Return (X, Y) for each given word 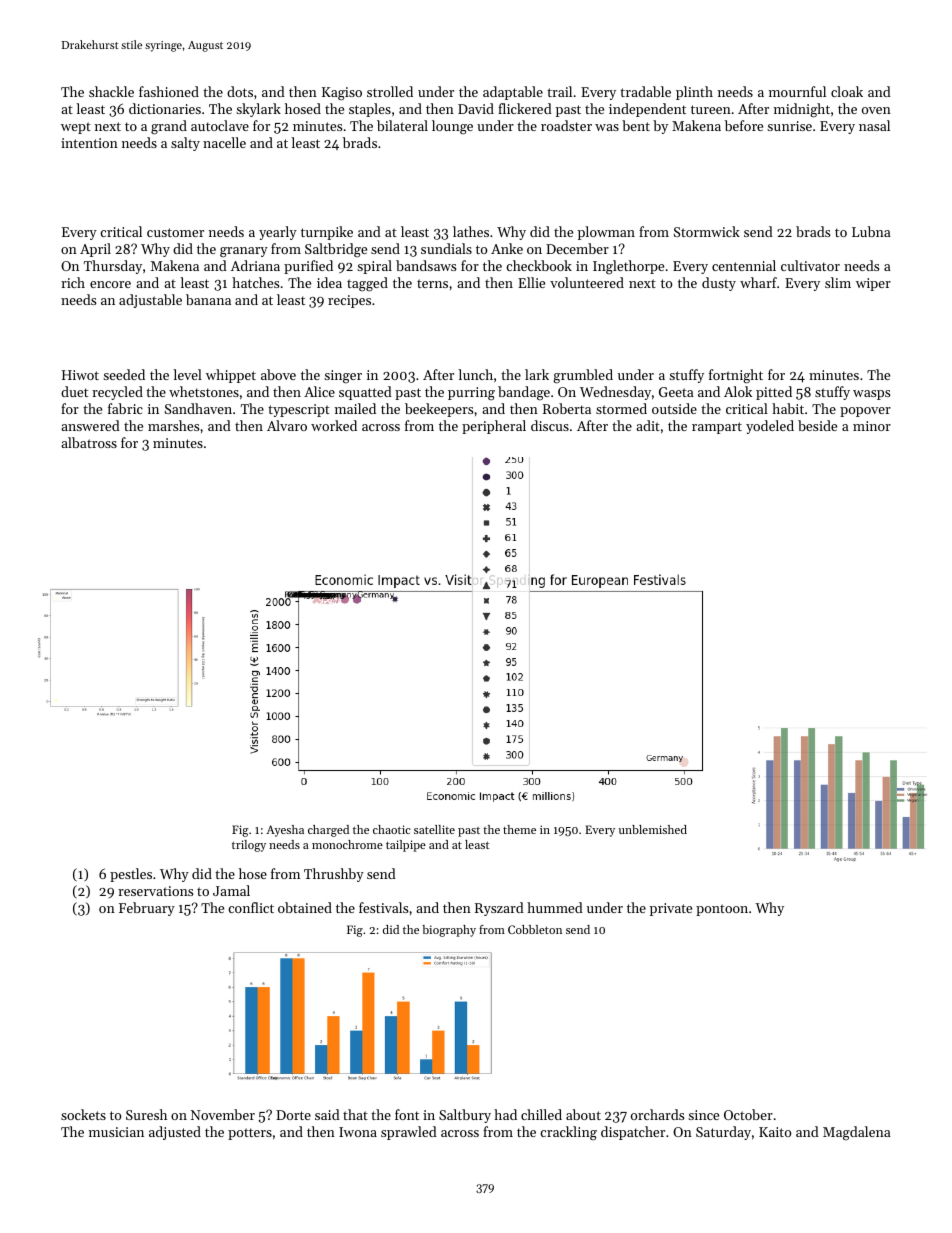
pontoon (722, 910)
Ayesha (285, 831)
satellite (434, 829)
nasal (874, 125)
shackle (111, 91)
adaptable (513, 93)
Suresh (146, 1114)
